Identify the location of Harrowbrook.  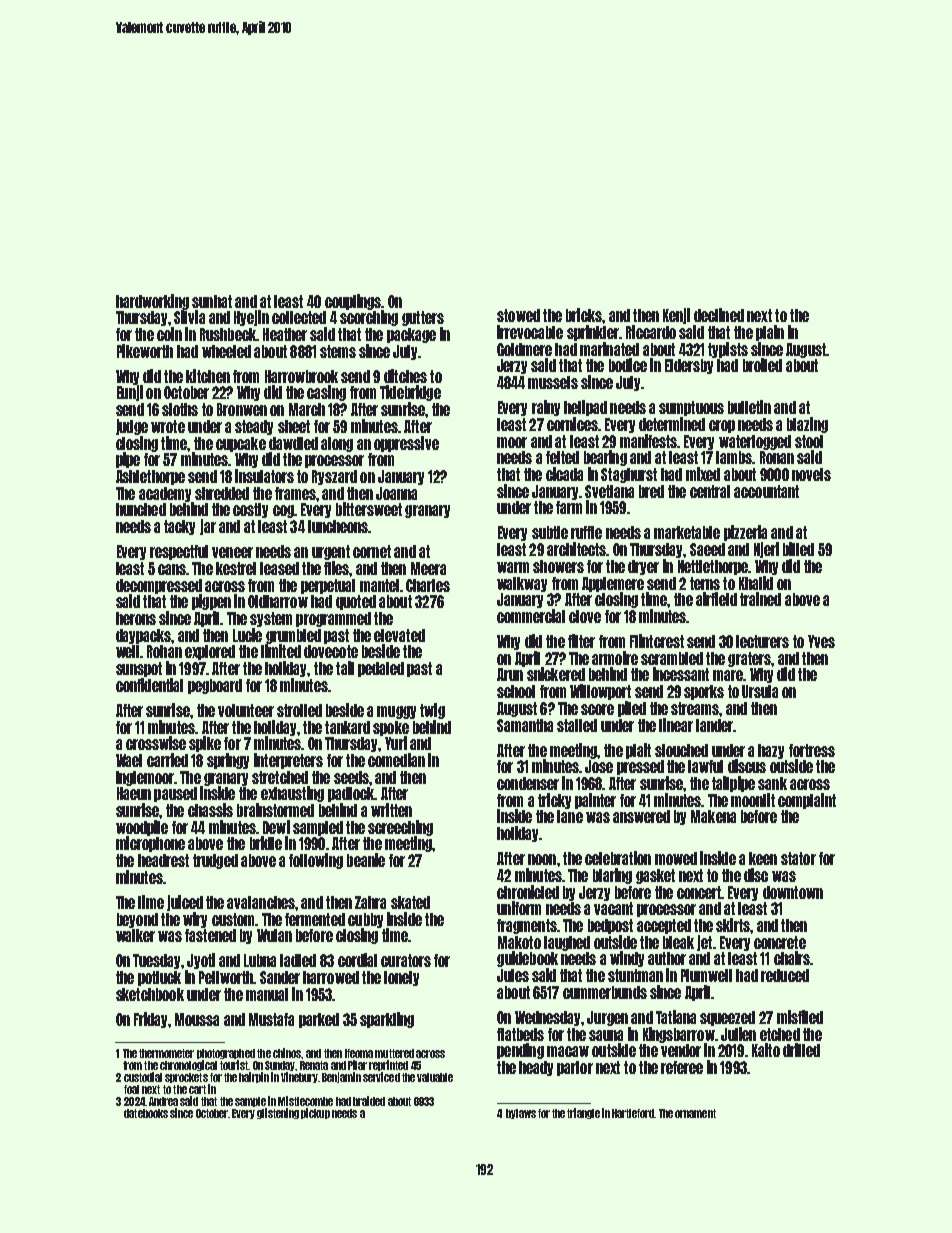
(301, 376).
